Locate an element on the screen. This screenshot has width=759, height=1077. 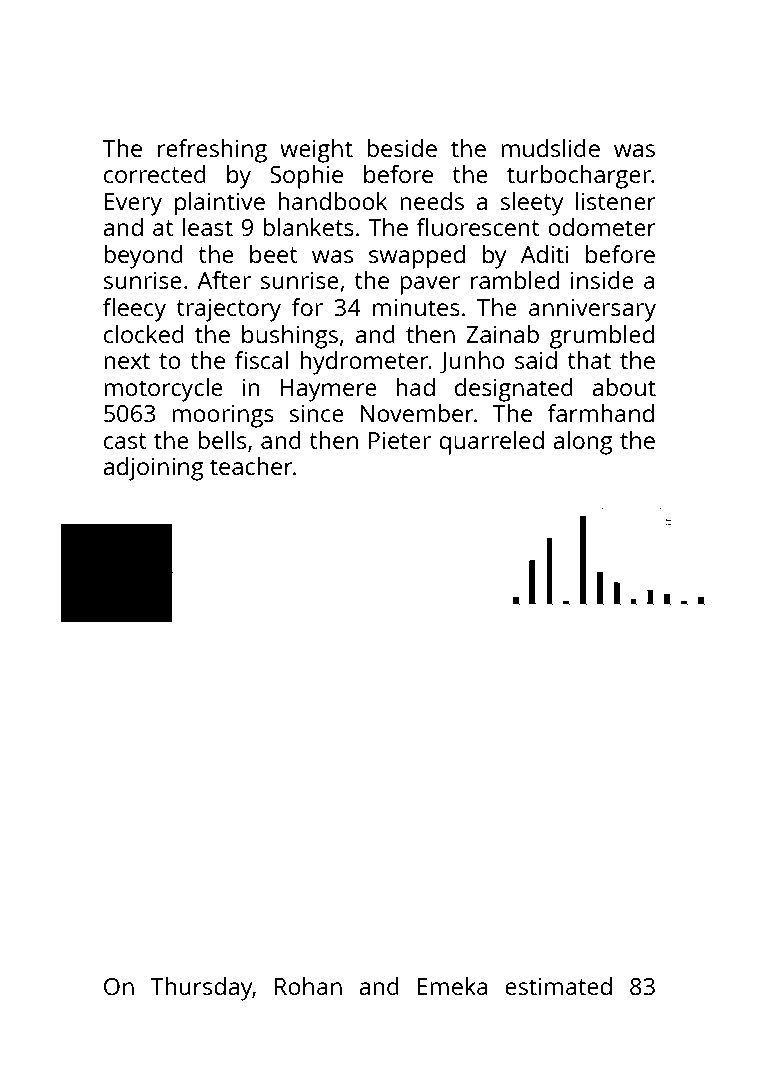
refreshing is located at coordinates (212, 151).
